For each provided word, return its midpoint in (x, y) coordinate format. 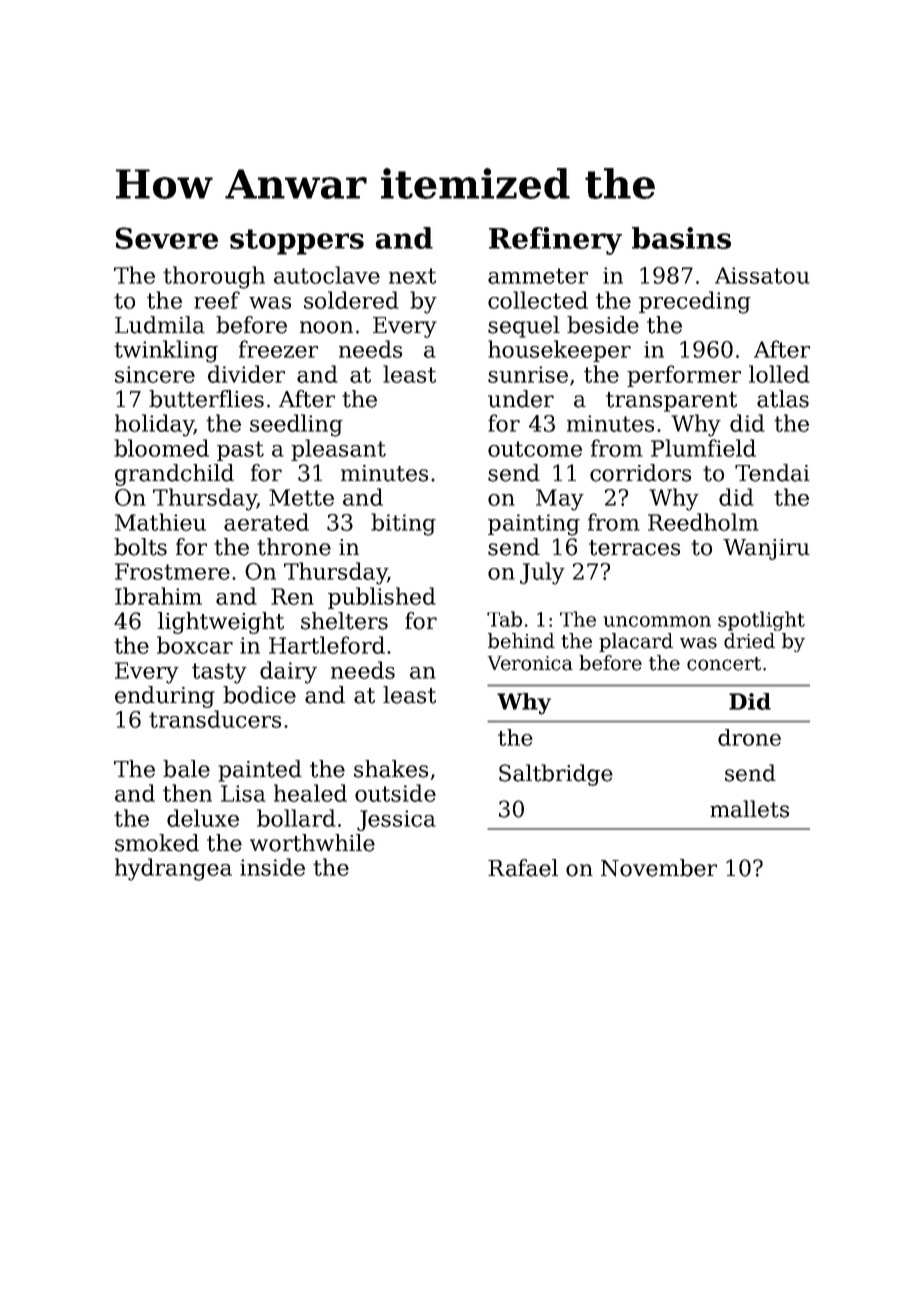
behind (521, 641)
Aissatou (762, 275)
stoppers (297, 242)
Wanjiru (766, 549)
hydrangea (173, 869)
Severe (167, 238)
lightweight (221, 623)
